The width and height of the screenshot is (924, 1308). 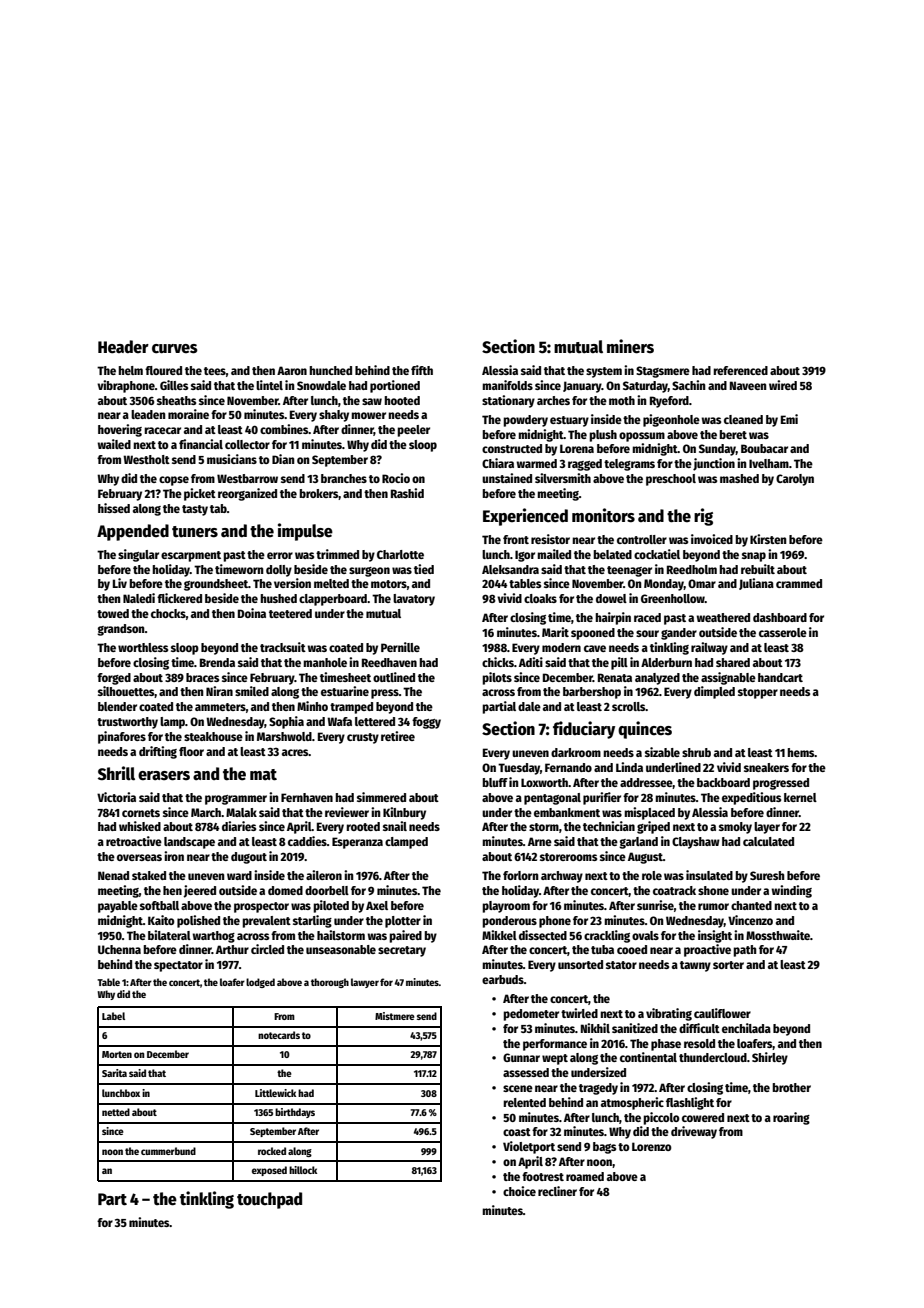 What do you see at coordinates (123, 347) in the screenshot?
I see `Header` at bounding box center [123, 347].
